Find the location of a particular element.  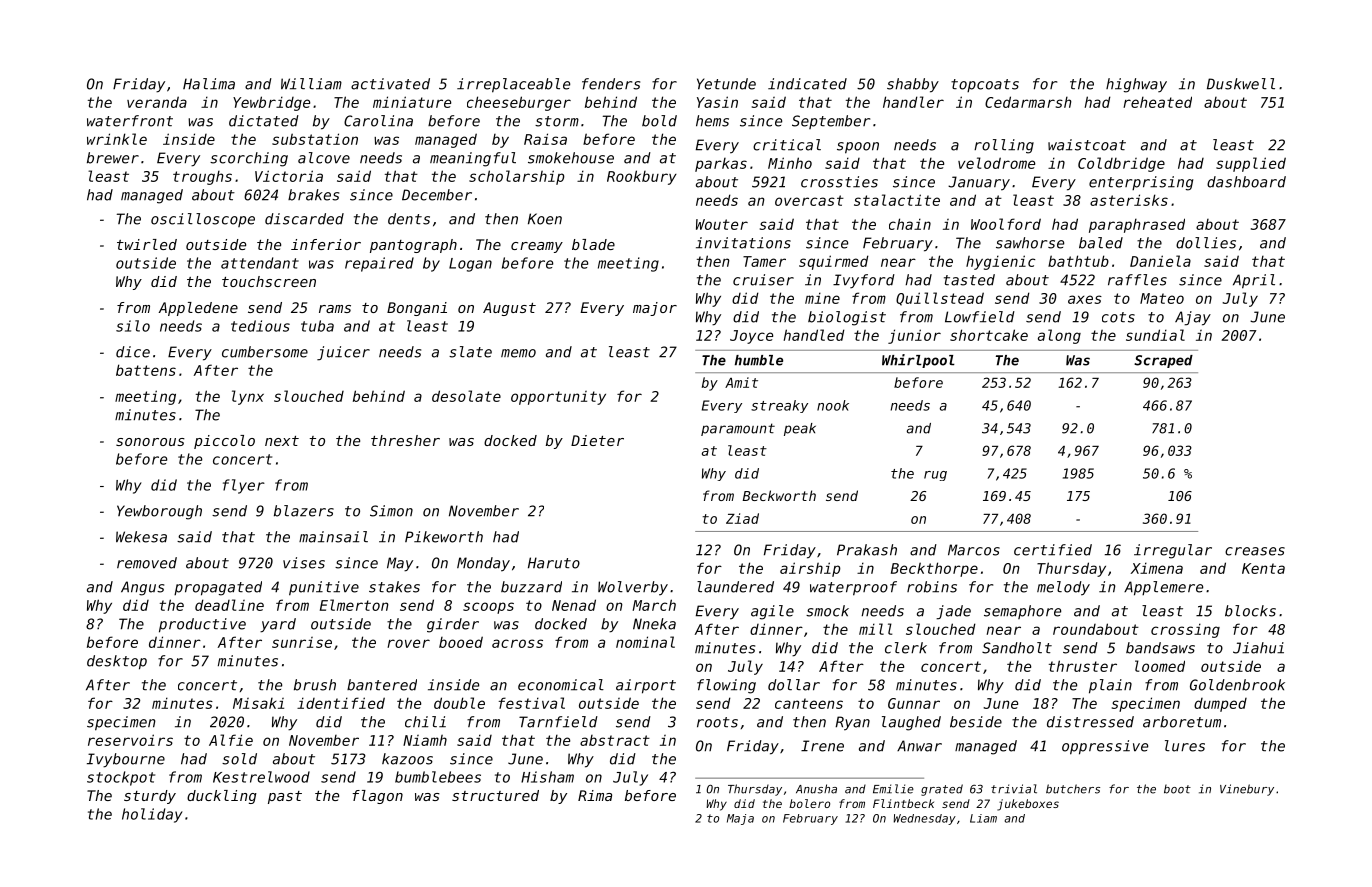

dashboard is located at coordinates (1246, 182).
